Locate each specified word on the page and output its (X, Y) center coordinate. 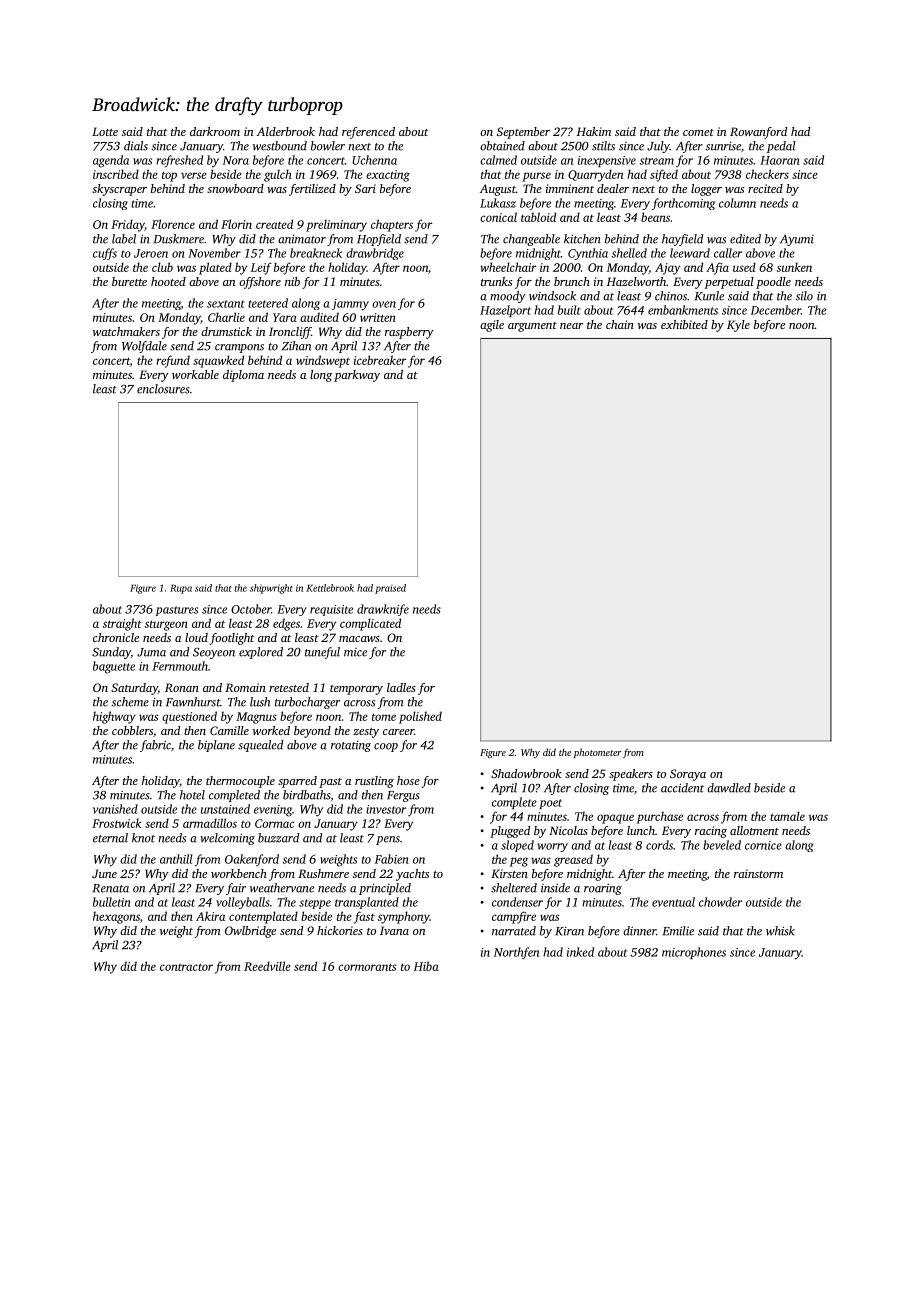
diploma (243, 376)
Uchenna (374, 160)
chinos (671, 296)
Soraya (688, 775)
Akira (210, 916)
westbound (280, 146)
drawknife (383, 610)
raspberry (409, 333)
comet (698, 132)
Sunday (111, 653)
